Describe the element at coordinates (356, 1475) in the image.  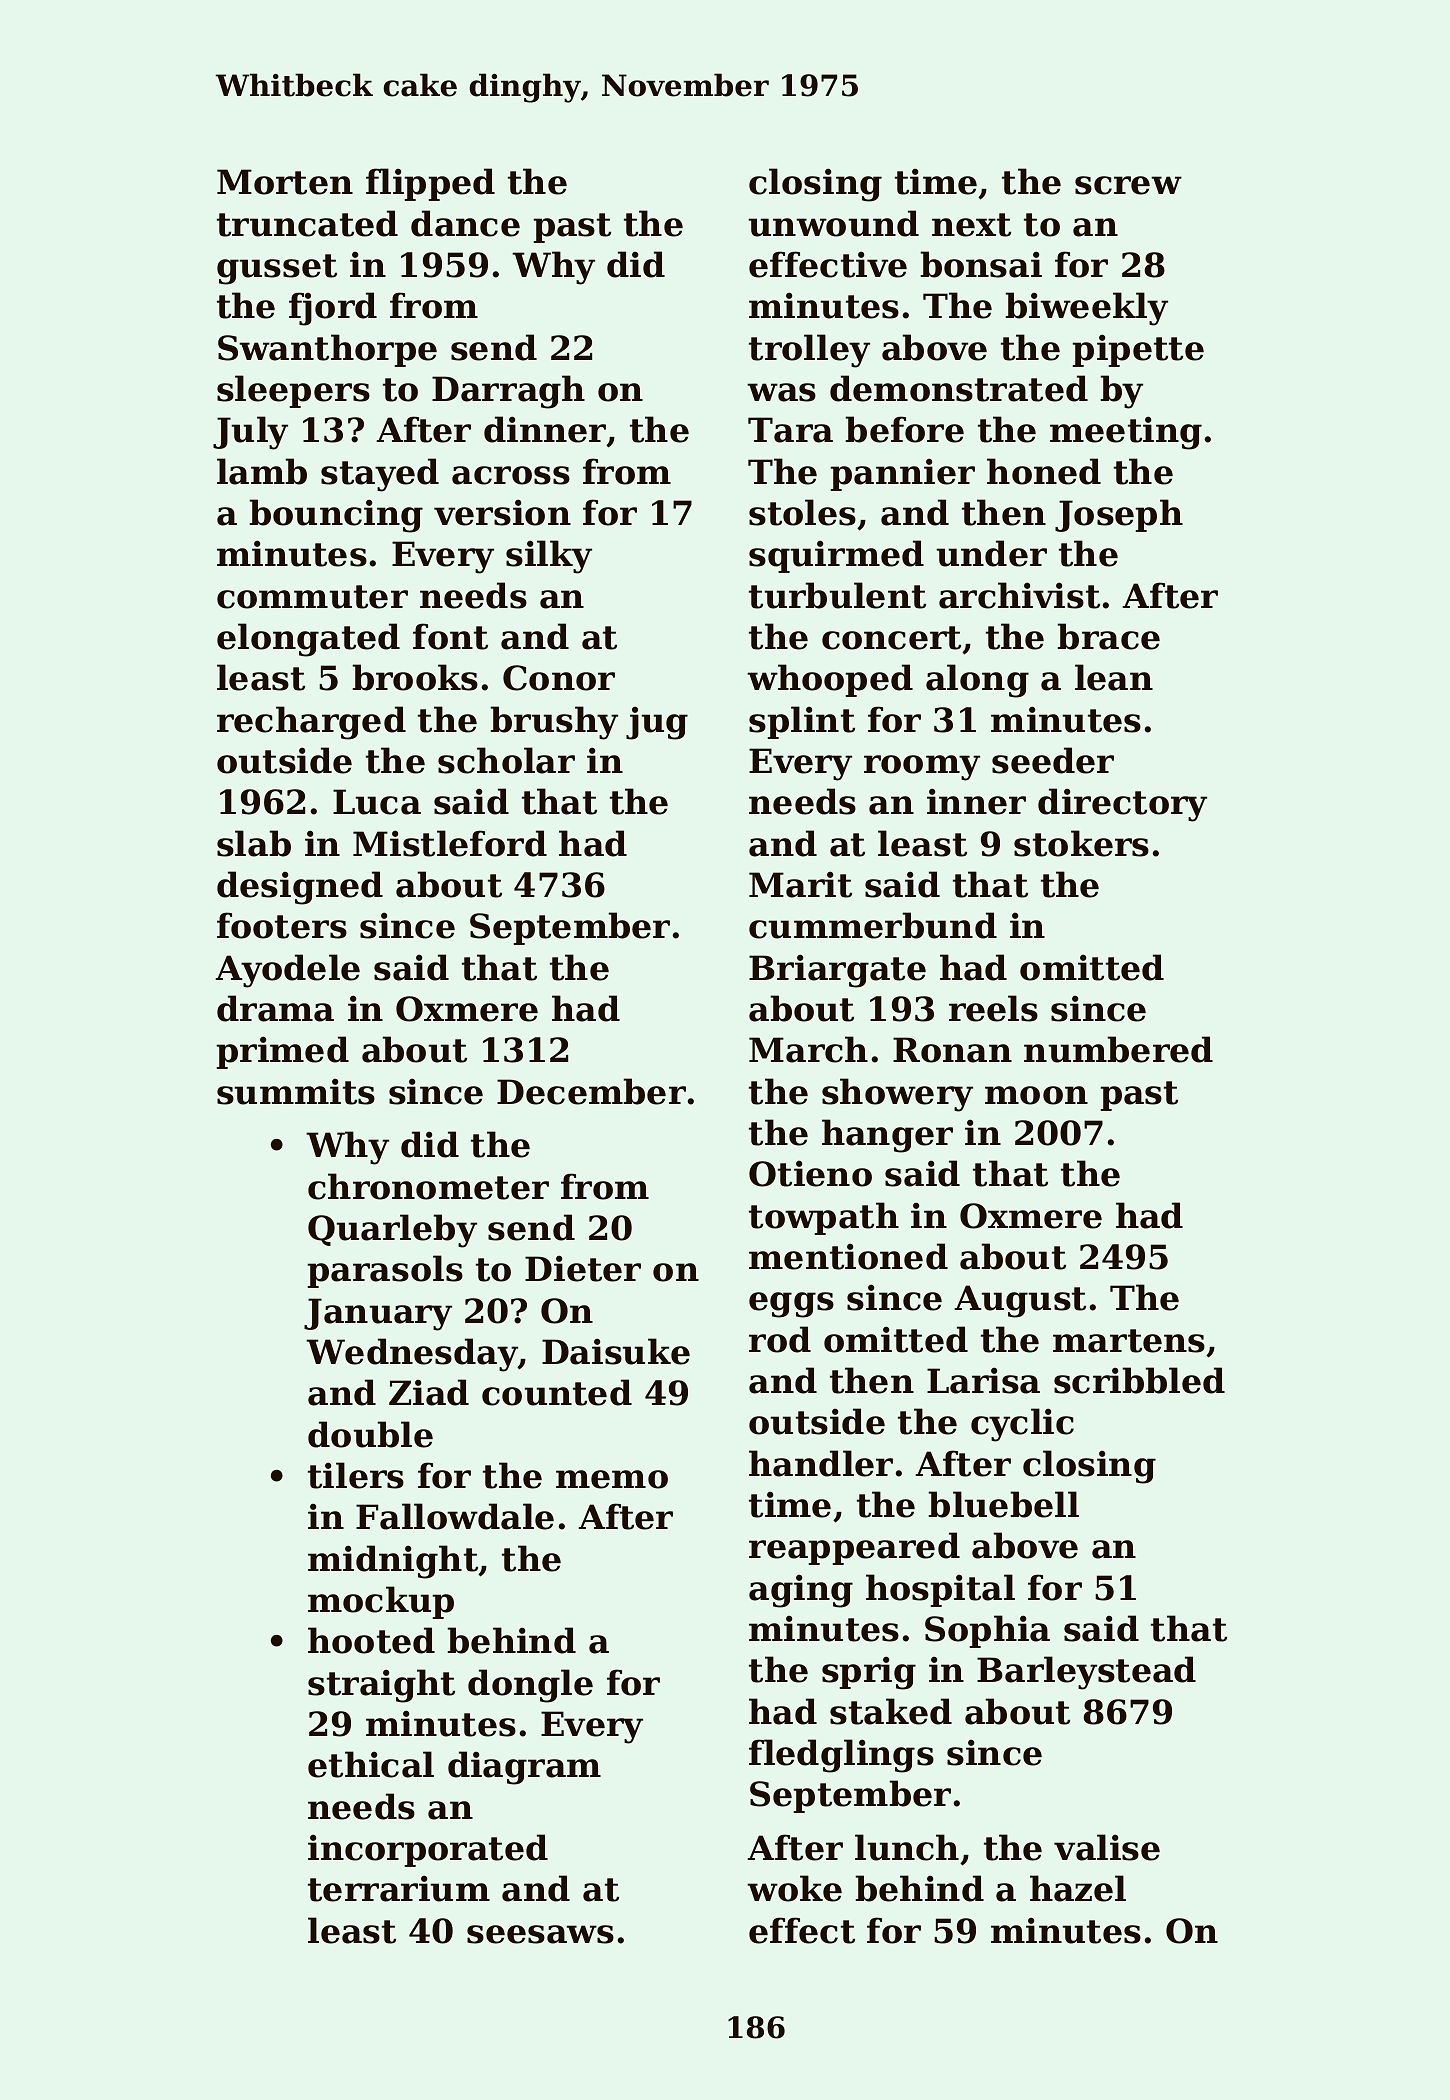
I see `tilers` at that location.
